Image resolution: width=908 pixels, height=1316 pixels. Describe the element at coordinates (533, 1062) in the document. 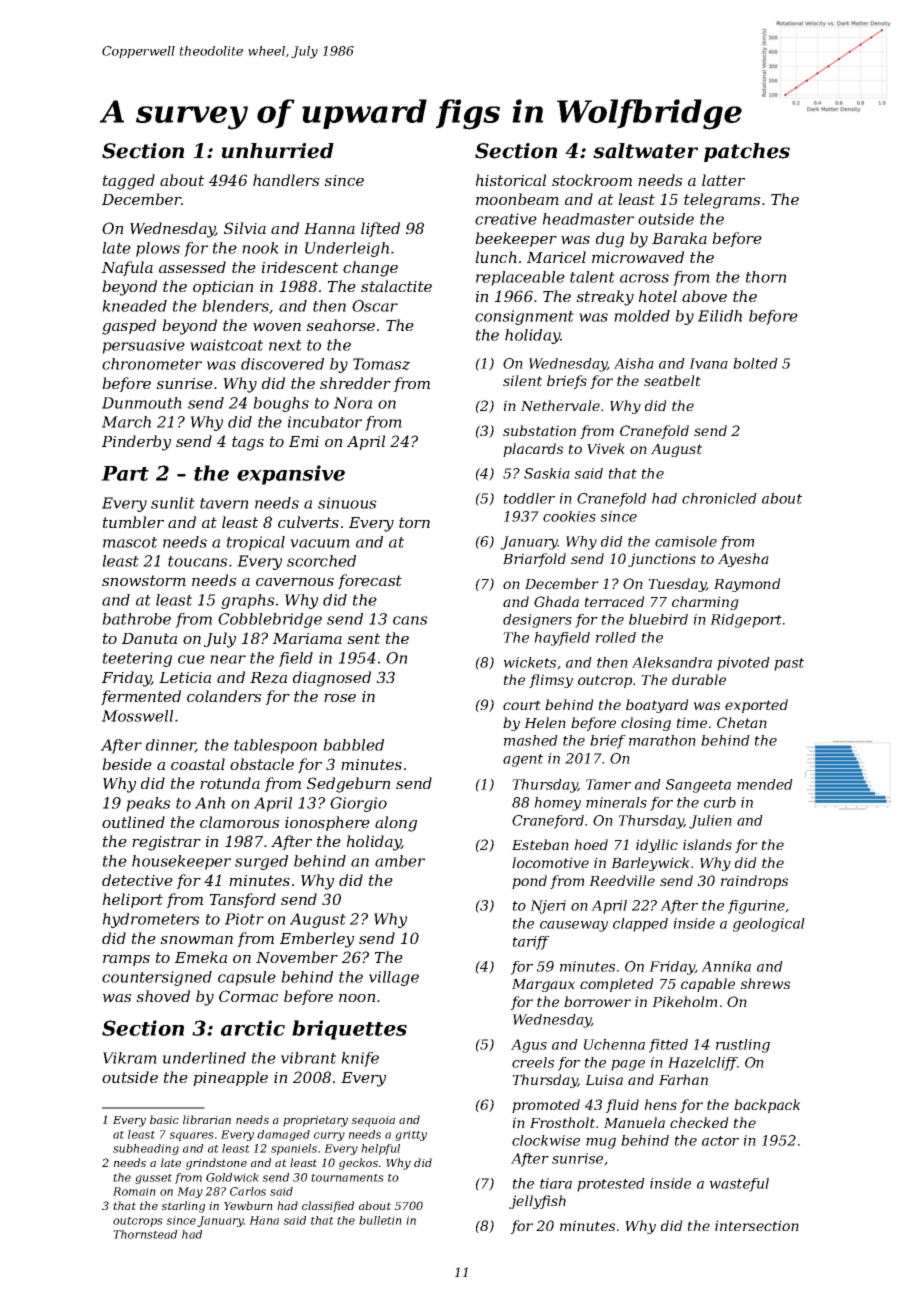

I see `creels` at that location.
